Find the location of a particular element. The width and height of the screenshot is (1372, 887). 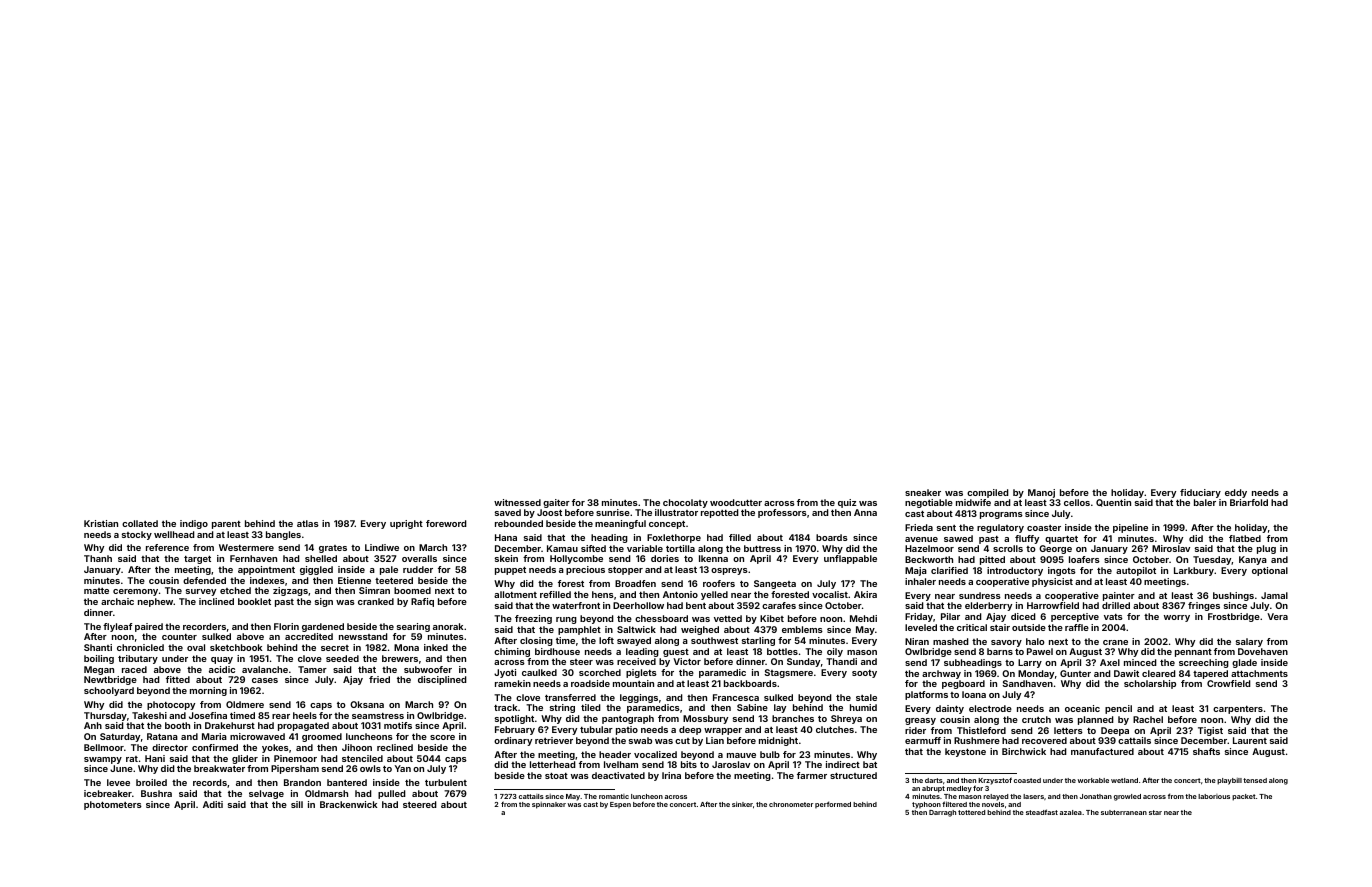

Aditi is located at coordinates (213, 804).
